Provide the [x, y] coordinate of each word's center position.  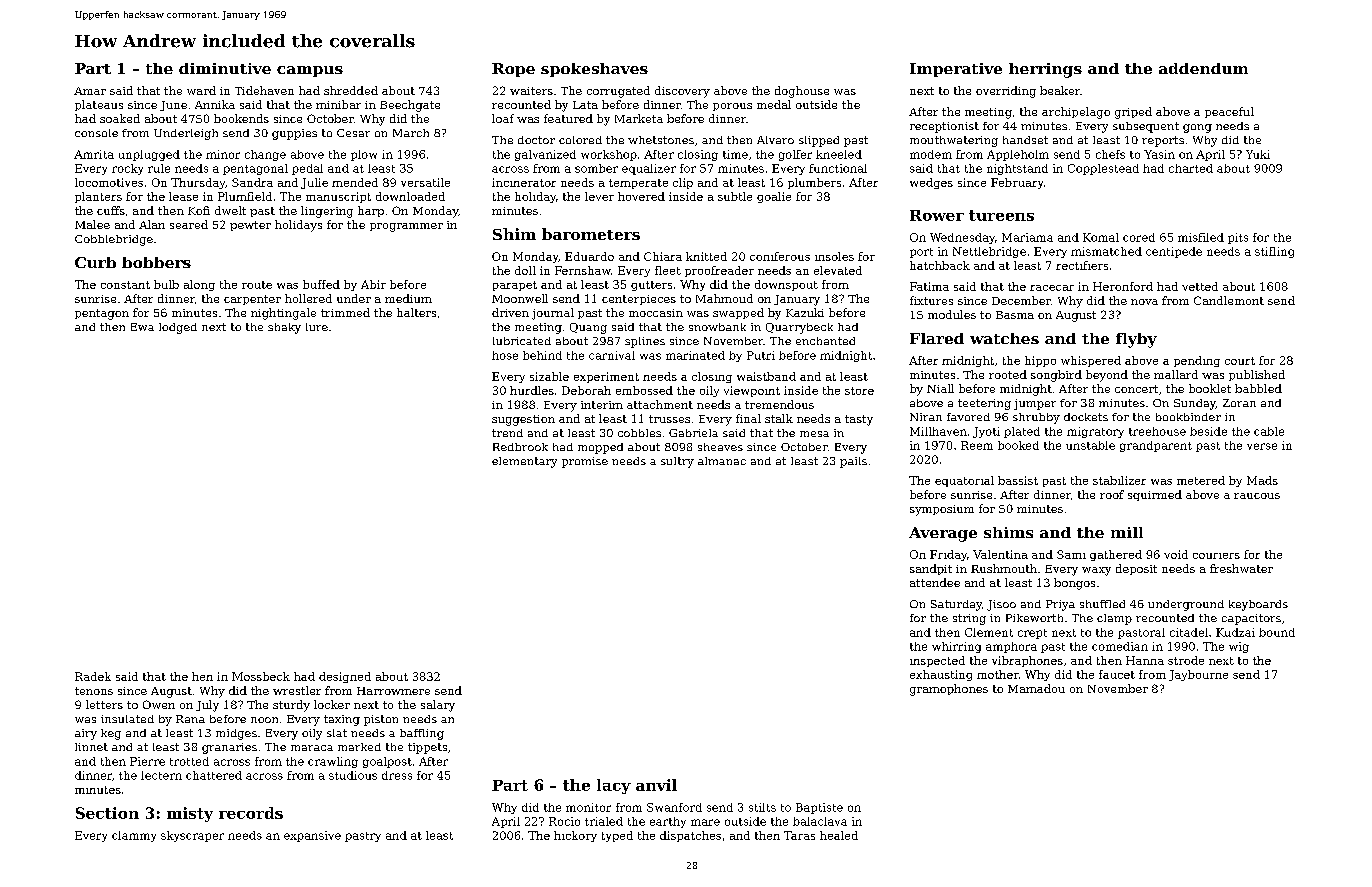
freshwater [1241, 568]
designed [345, 677]
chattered [214, 775]
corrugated [618, 92]
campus [310, 71]
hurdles [532, 390]
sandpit [931, 569]
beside [1208, 431]
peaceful [1229, 112]
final [748, 418]
